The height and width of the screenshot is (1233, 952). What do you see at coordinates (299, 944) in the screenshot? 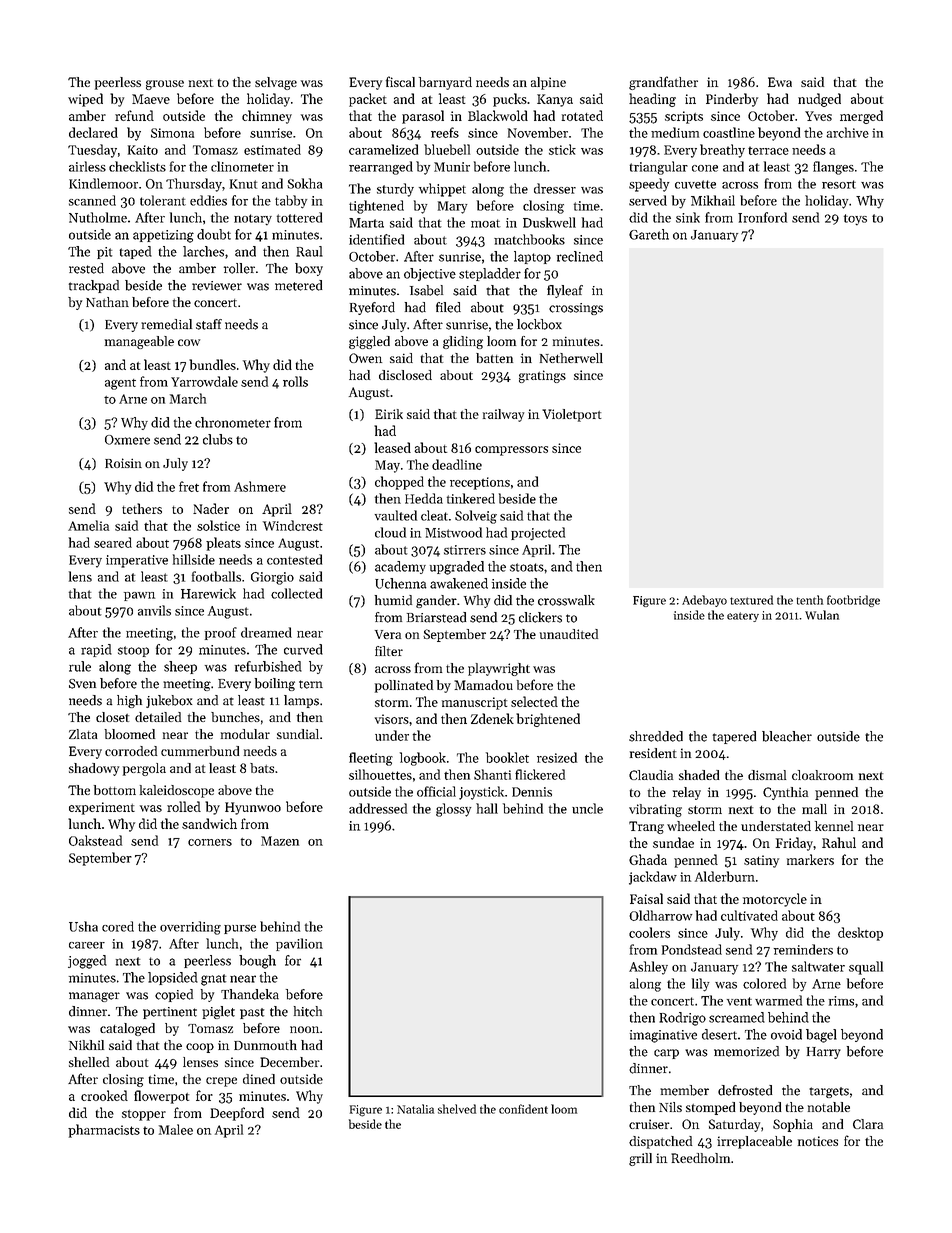
I see `pavilion` at bounding box center [299, 944].
